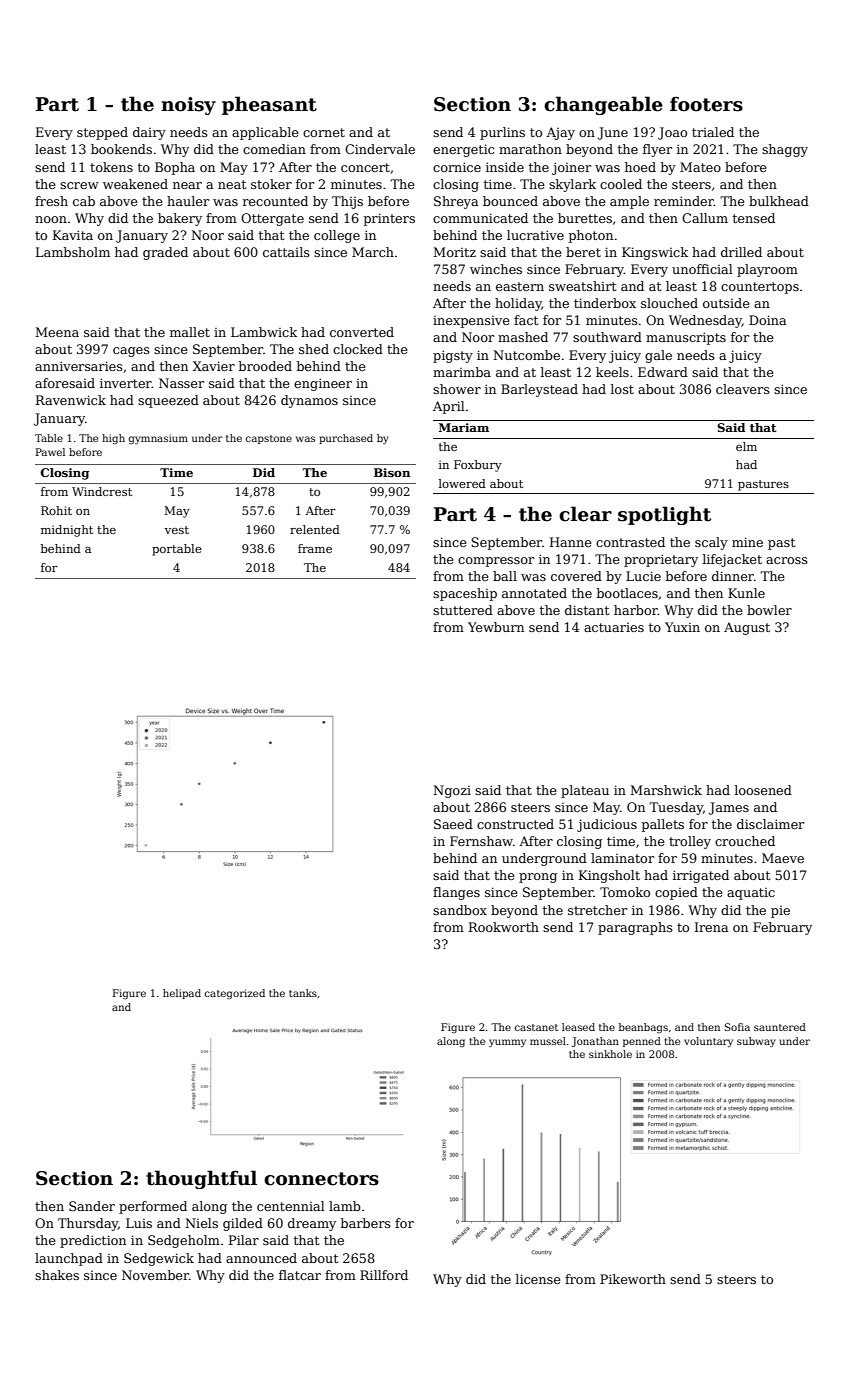 The height and width of the image is (1400, 849). What do you see at coordinates (92, 1206) in the image?
I see `Sander` at bounding box center [92, 1206].
